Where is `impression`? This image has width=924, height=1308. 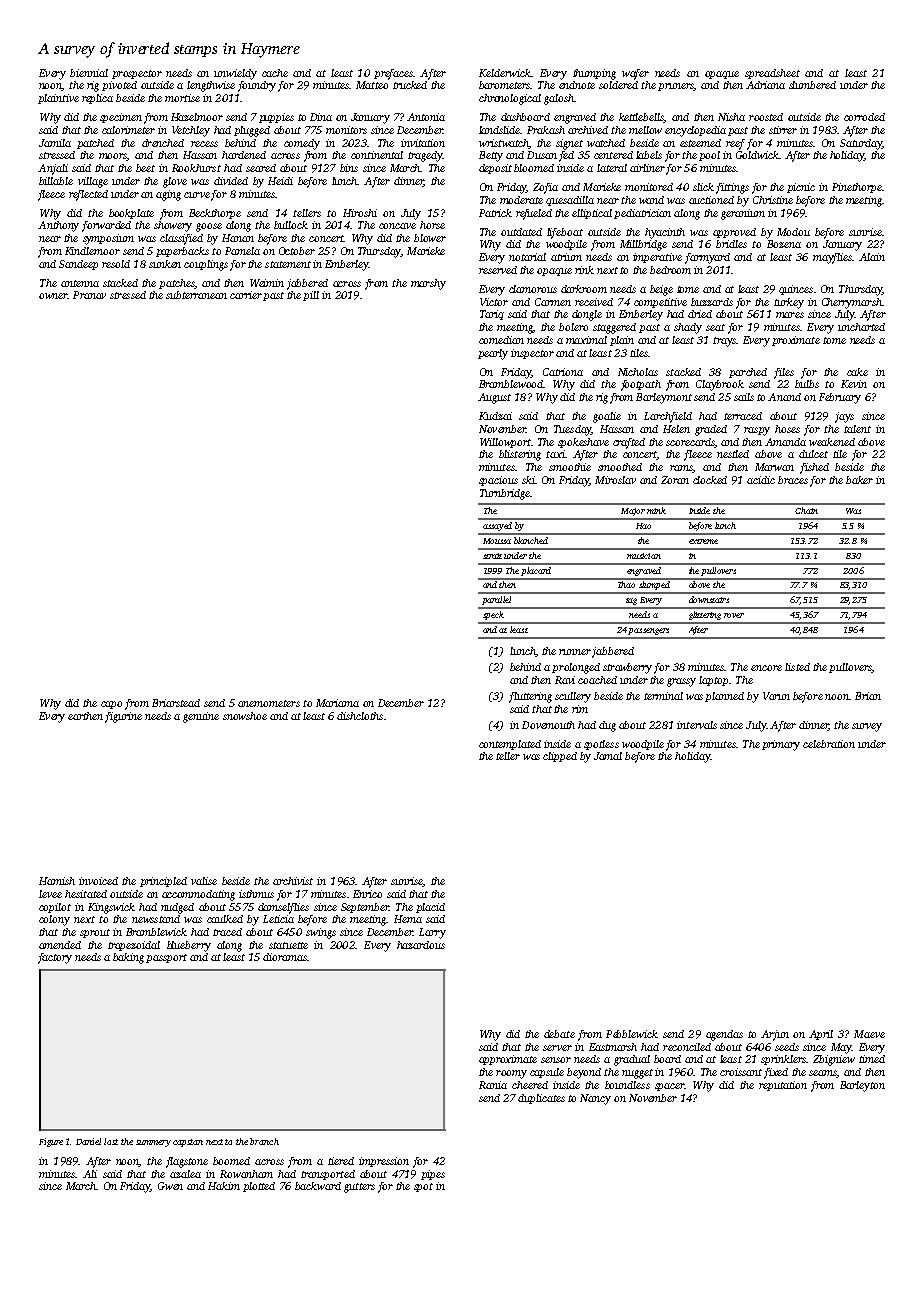
impression is located at coordinates (384, 1162).
